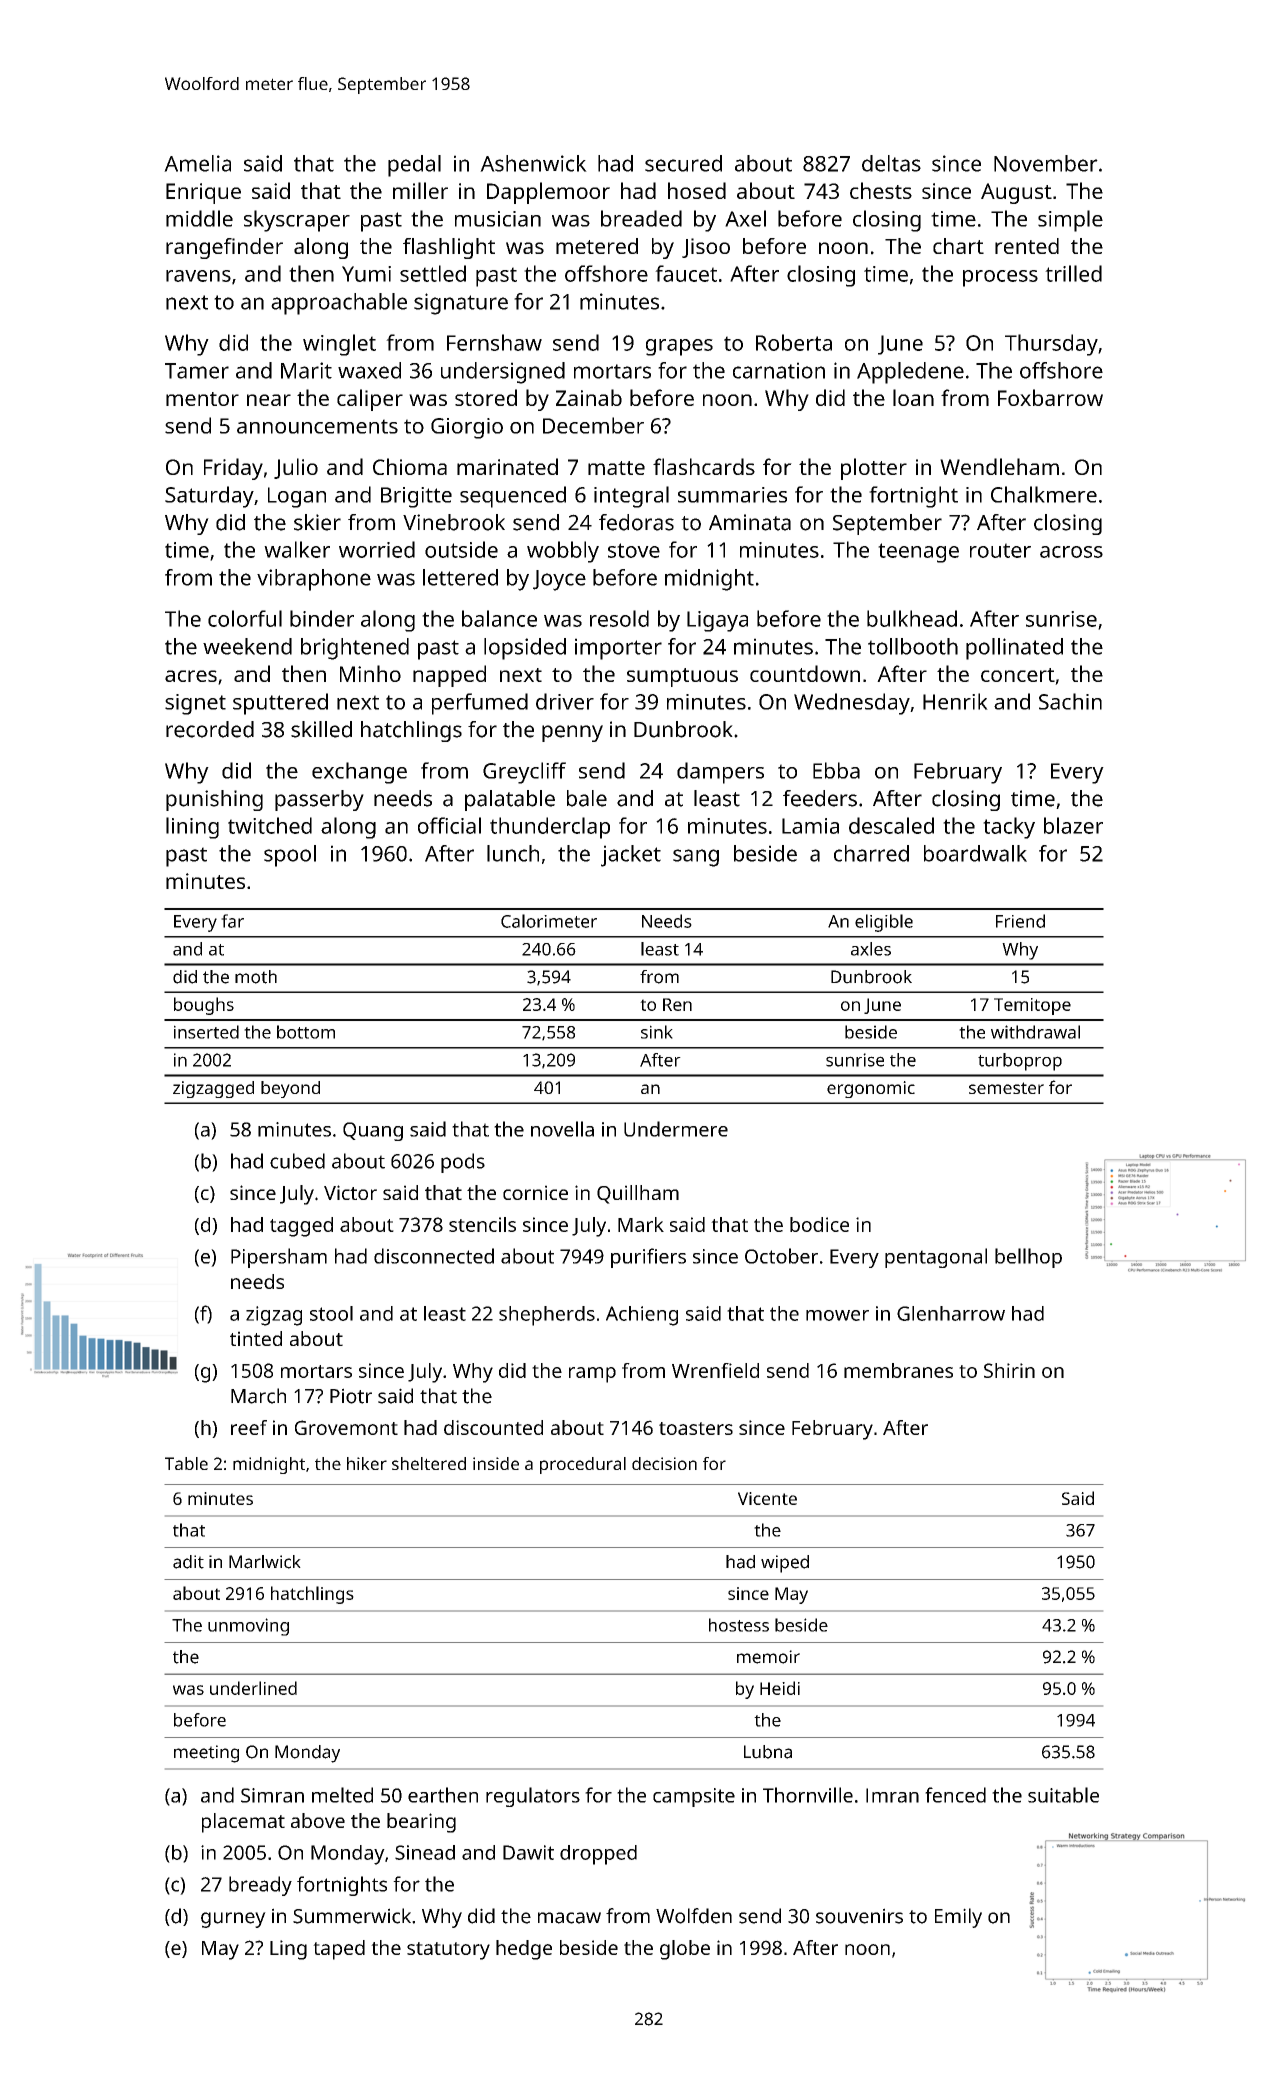  I want to click on undersigned, so click(503, 373).
